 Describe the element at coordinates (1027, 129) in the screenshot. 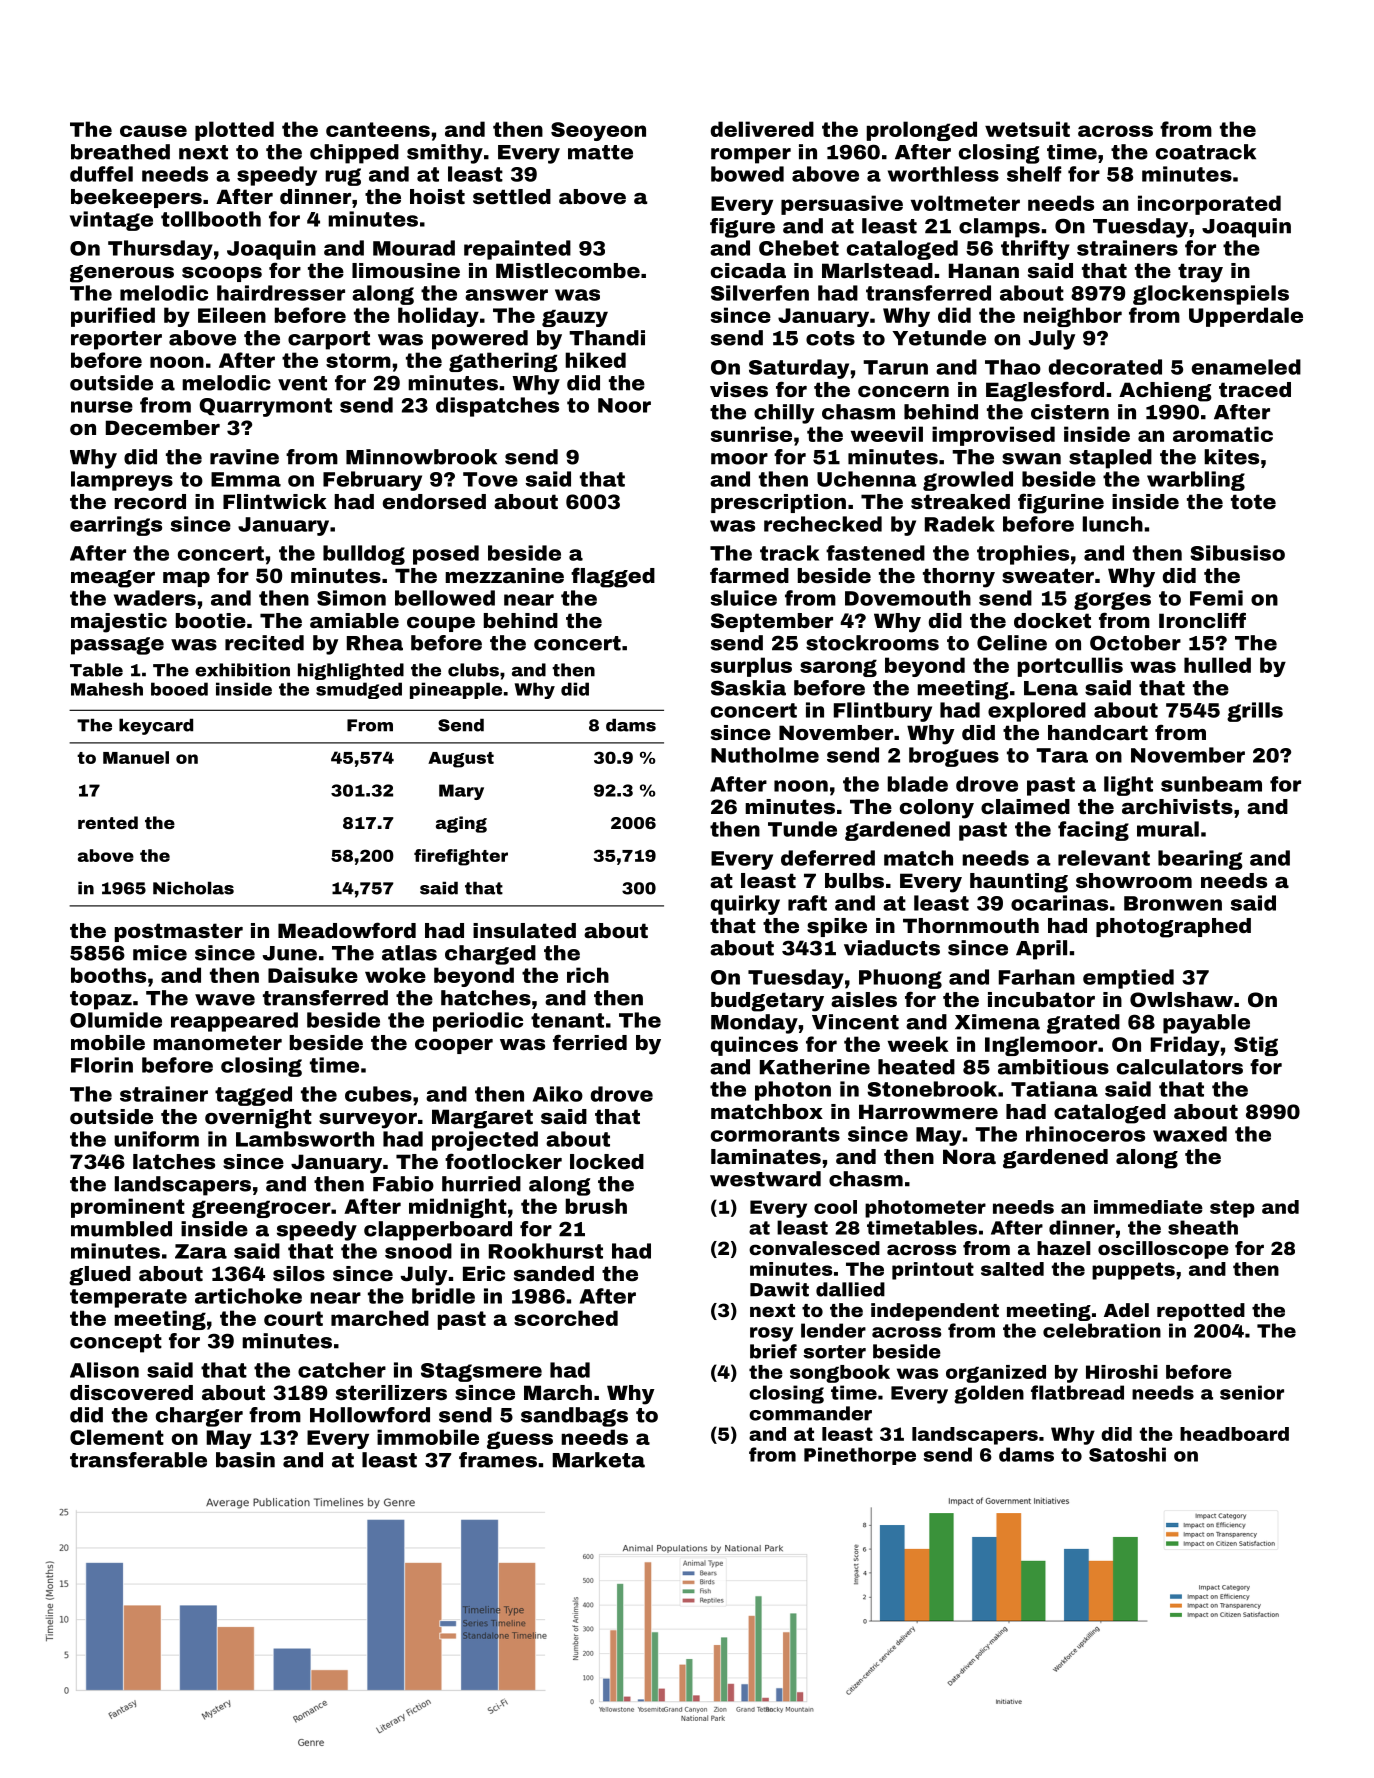

I see `wetsuit` at that location.
